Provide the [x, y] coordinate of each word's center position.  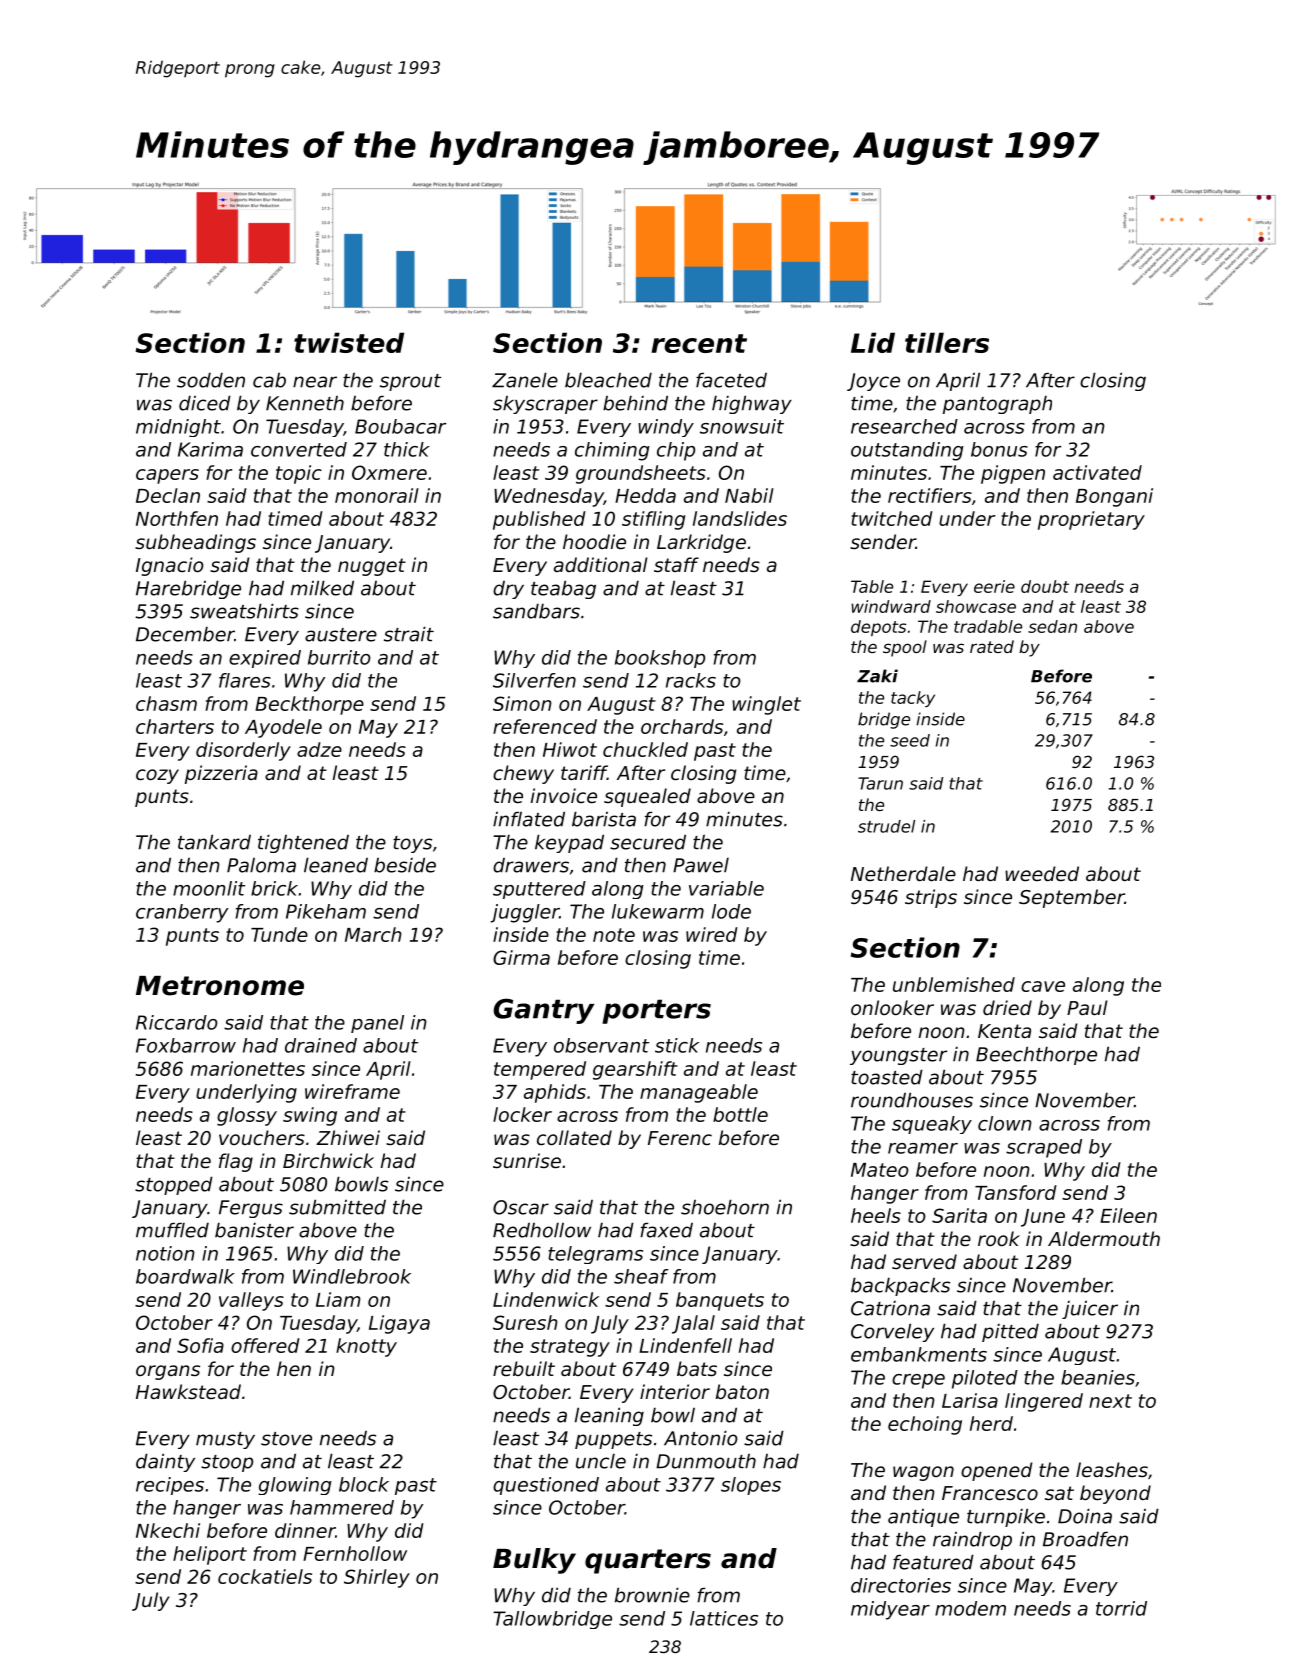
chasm [166, 703]
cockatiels [265, 1576]
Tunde [279, 934]
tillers [947, 342]
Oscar [521, 1207]
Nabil [749, 495]
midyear [890, 1610]
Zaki [877, 676]
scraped [1044, 1148]
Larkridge [701, 543]
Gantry [543, 1011]
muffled [172, 1230]
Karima [210, 449]
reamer [923, 1148]
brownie [652, 1595]
